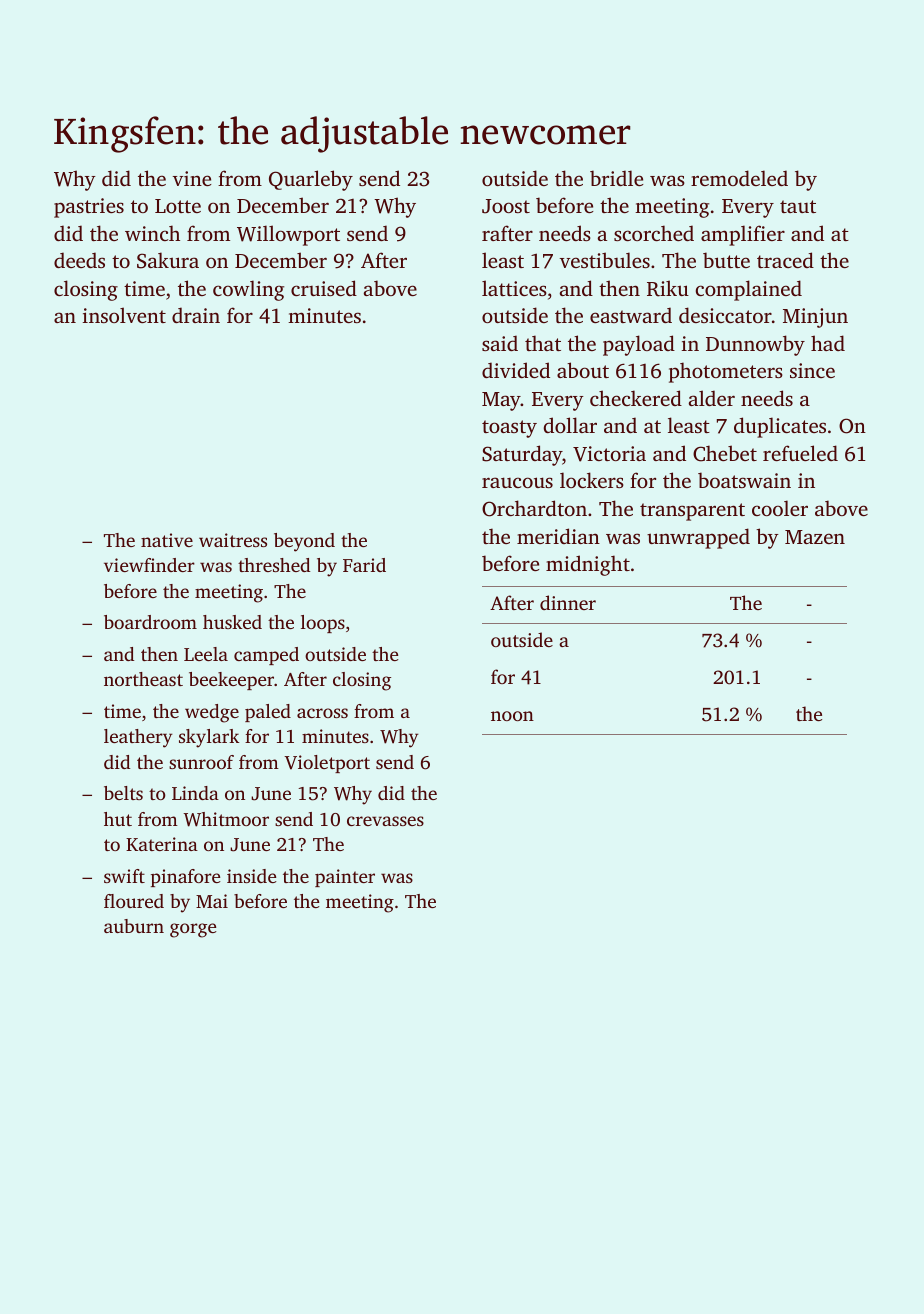 This page has width=924, height=1314. Describe the element at coordinates (143, 679) in the page. I see `northeast` at that location.
